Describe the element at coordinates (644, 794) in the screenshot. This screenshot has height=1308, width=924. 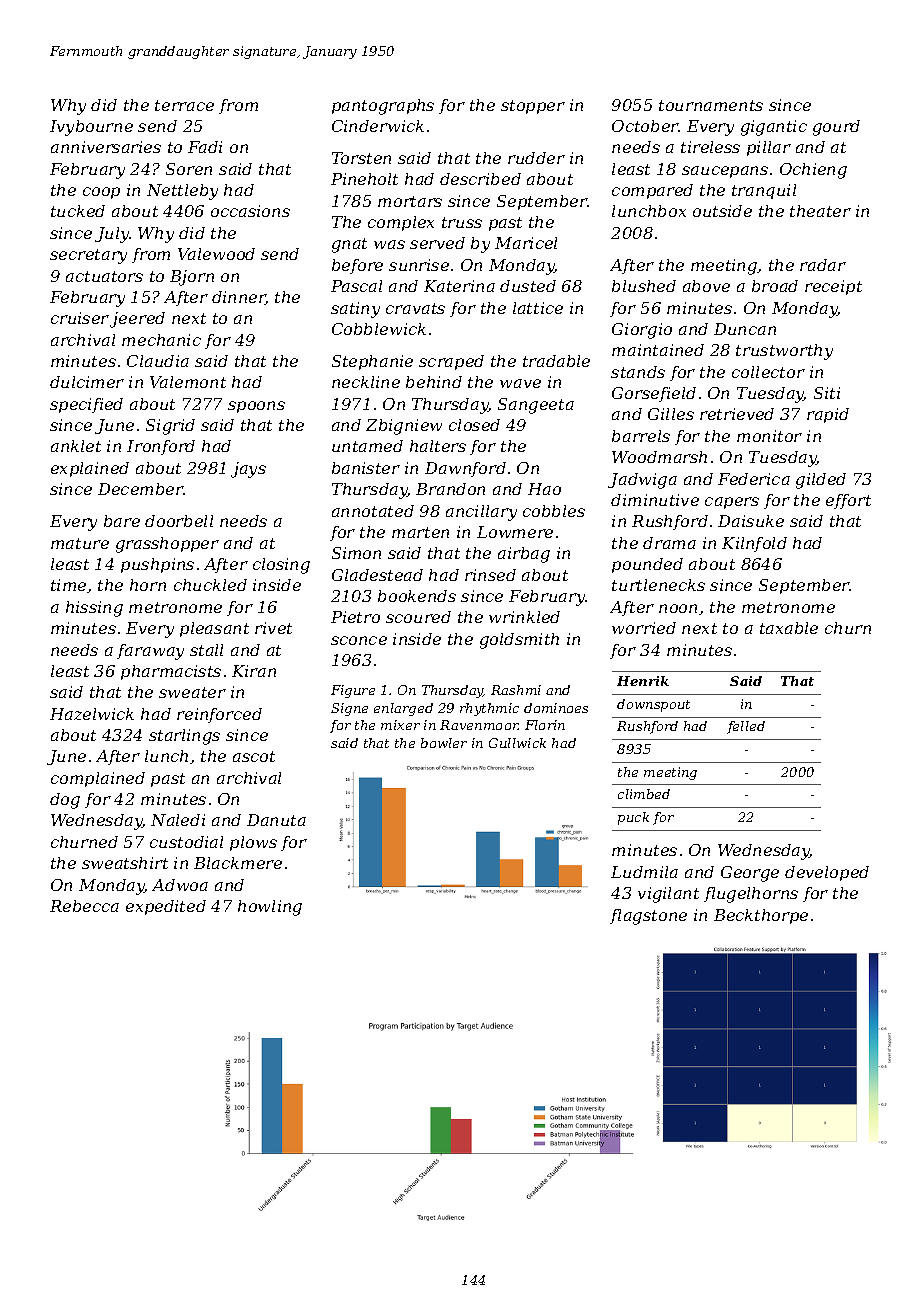
I see `climbed` at that location.
